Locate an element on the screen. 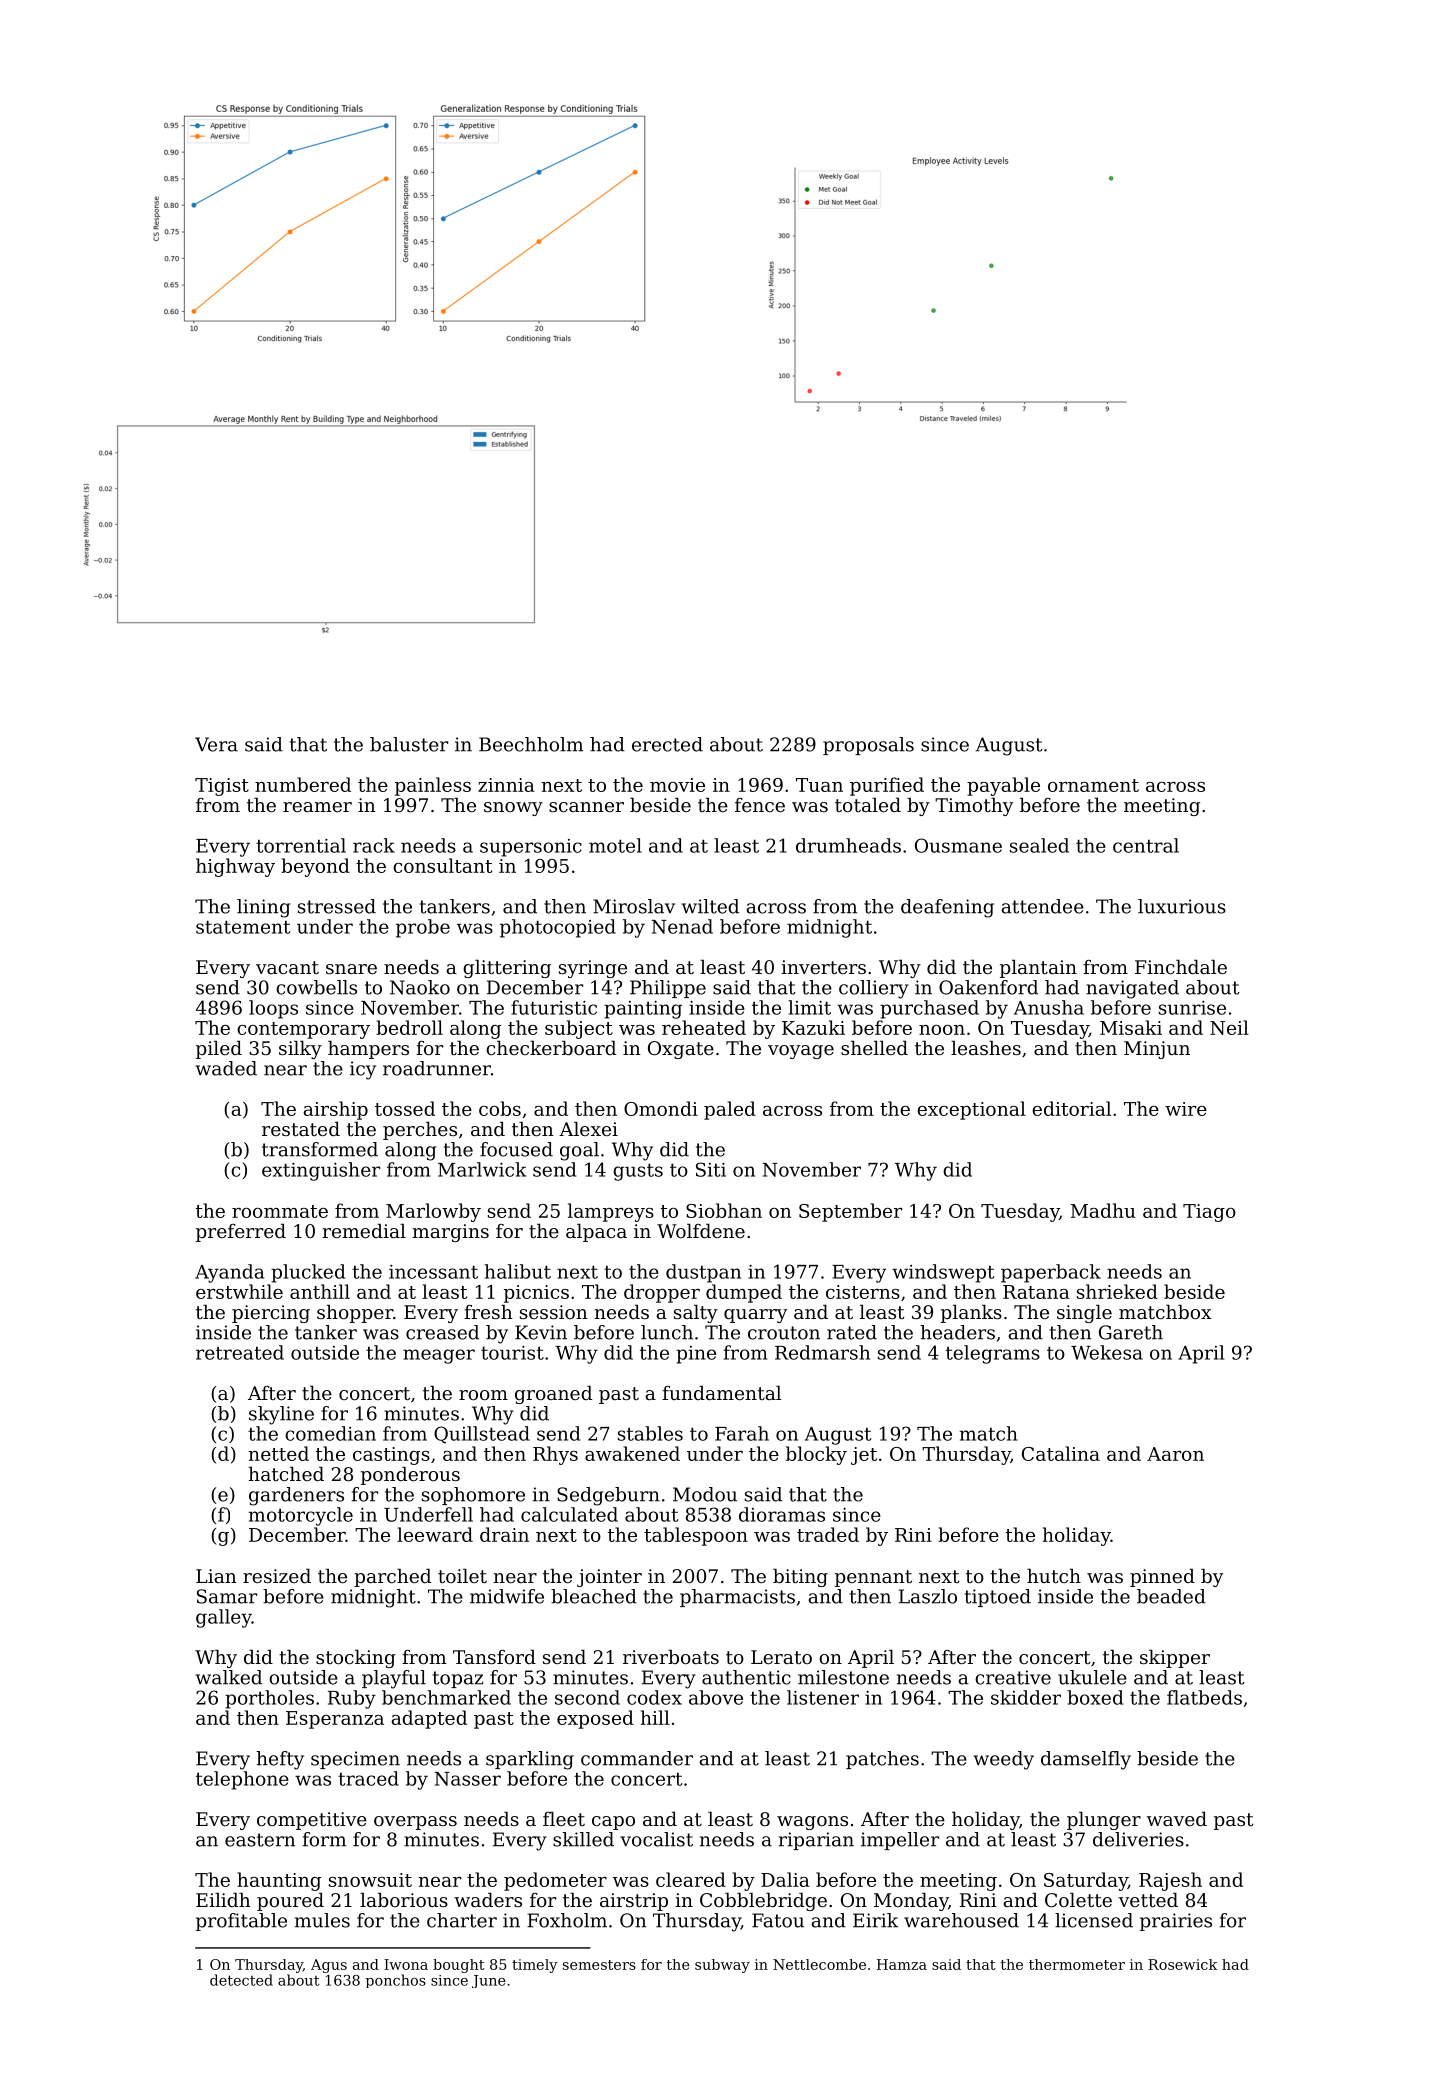 The image size is (1450, 2100). detected is located at coordinates (241, 1980).
